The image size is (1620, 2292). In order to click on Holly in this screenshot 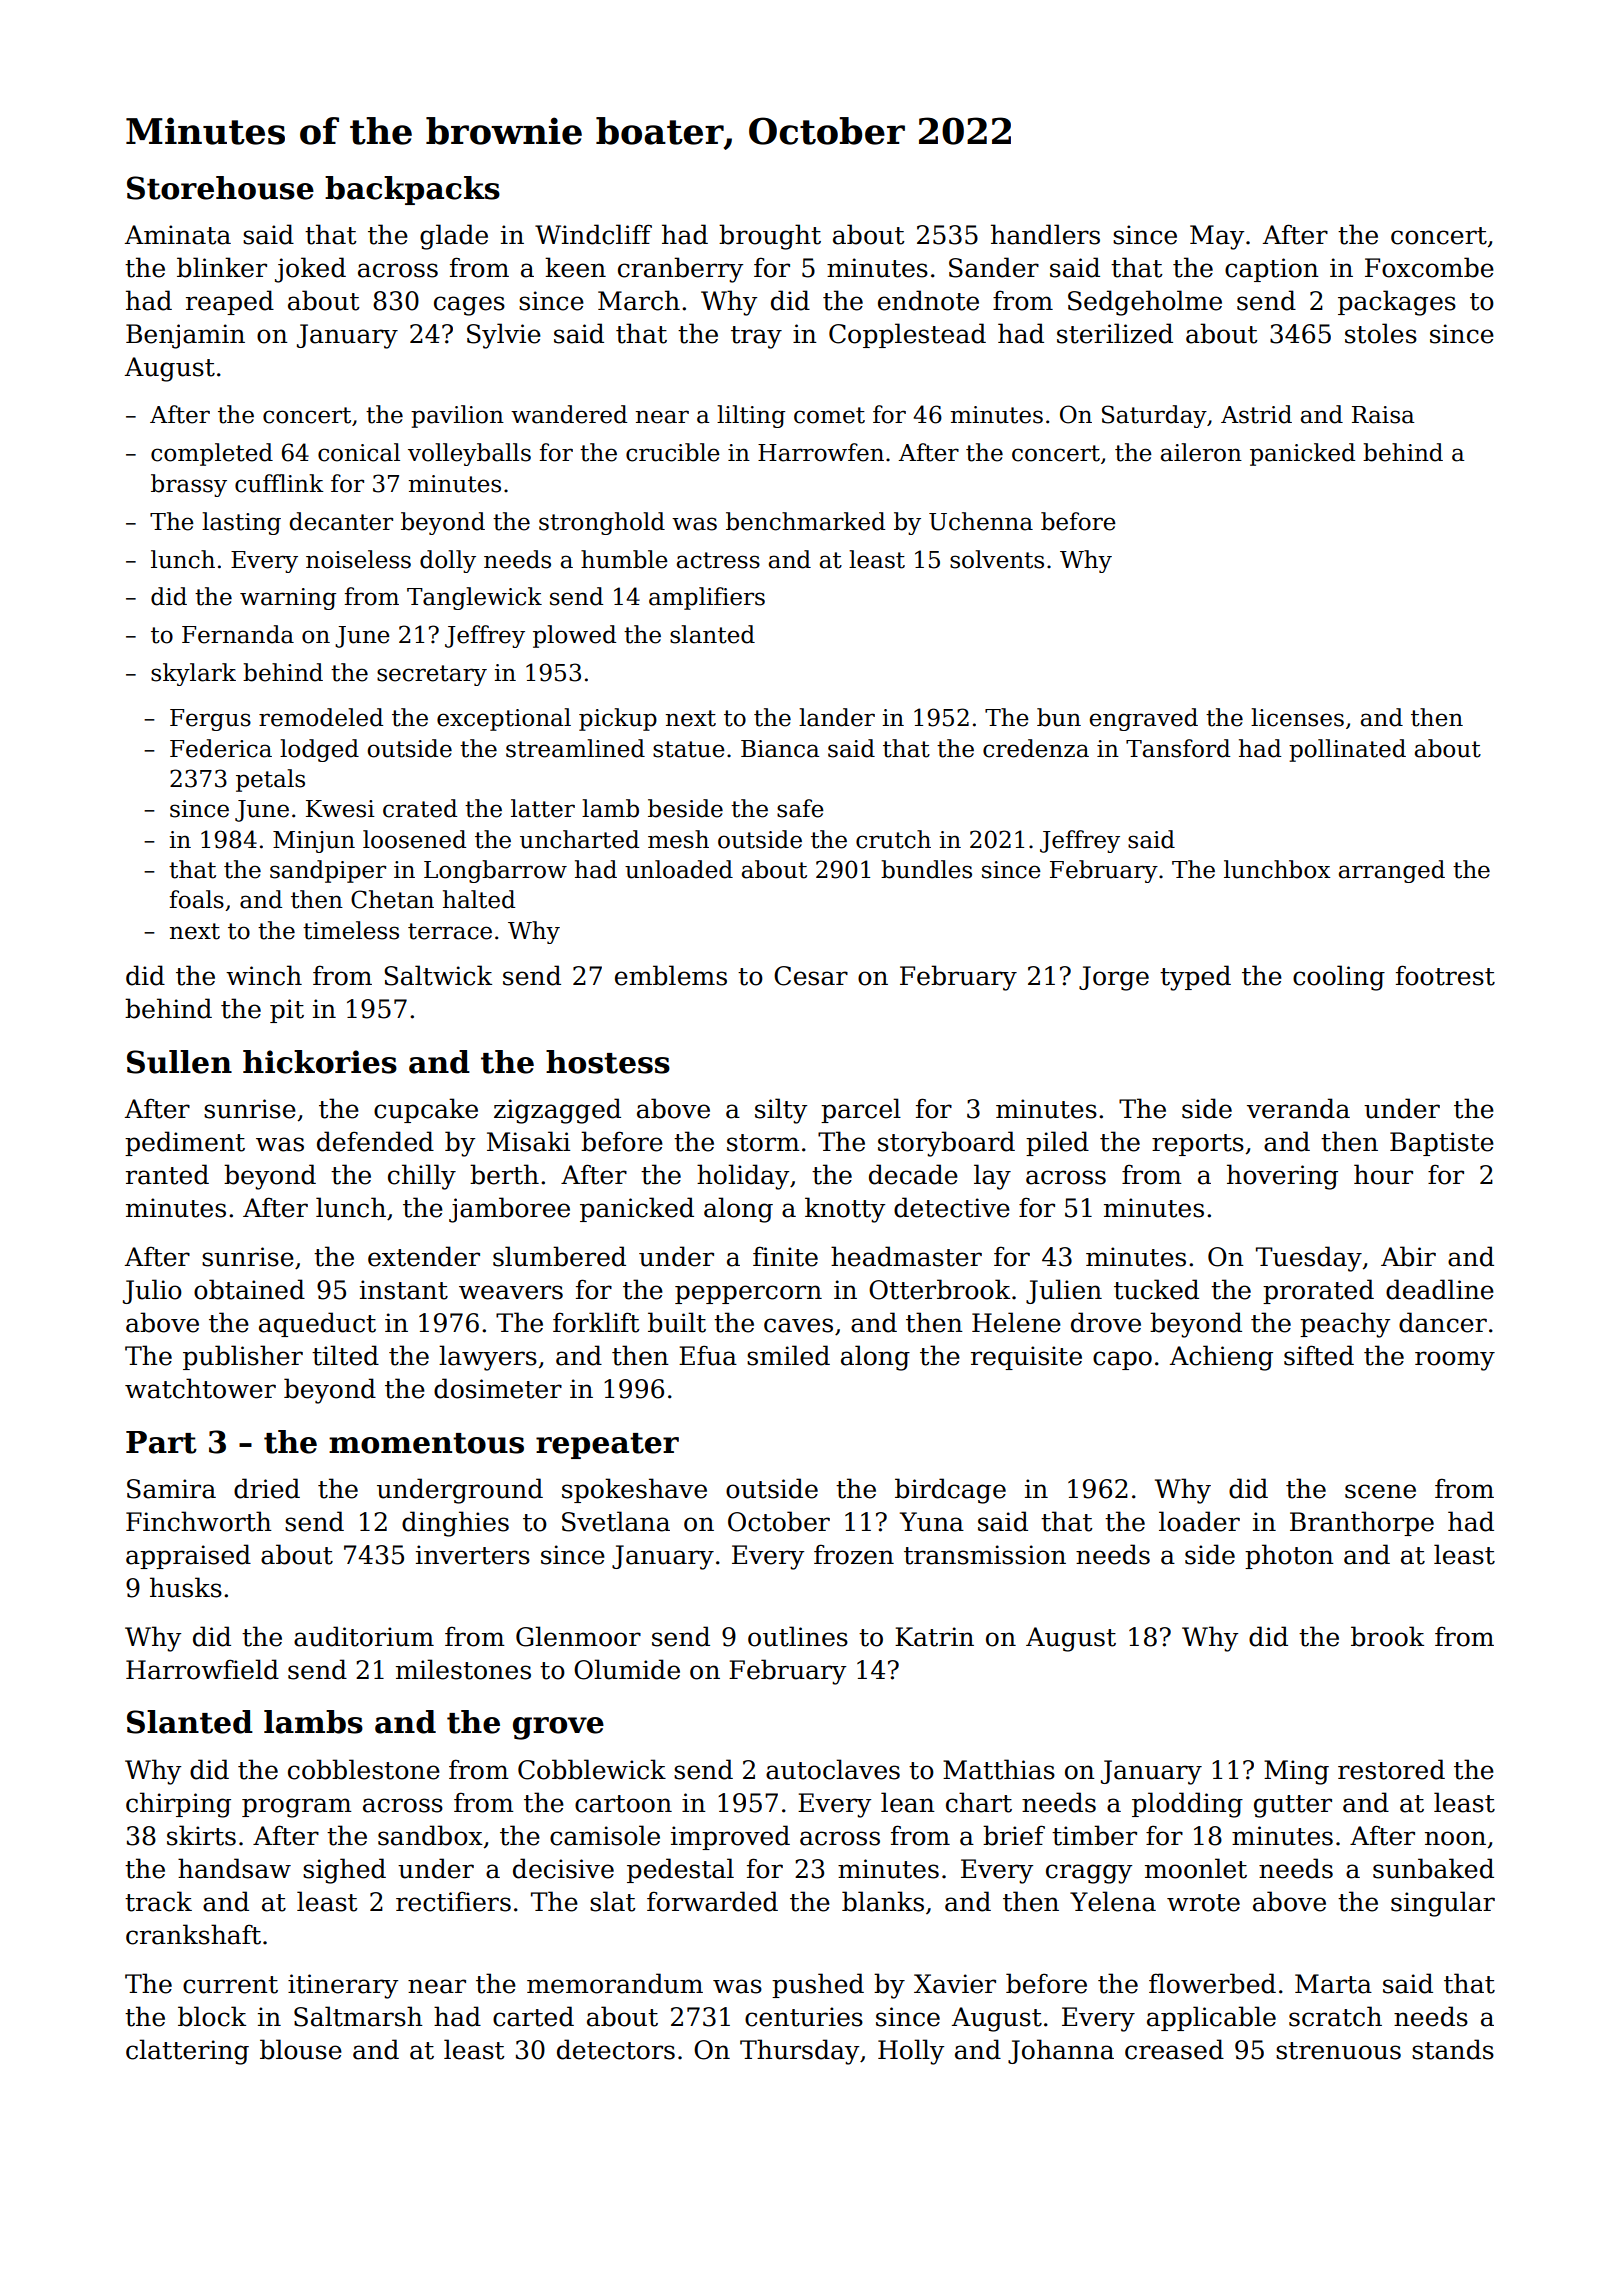, I will do `click(911, 2052)`.
